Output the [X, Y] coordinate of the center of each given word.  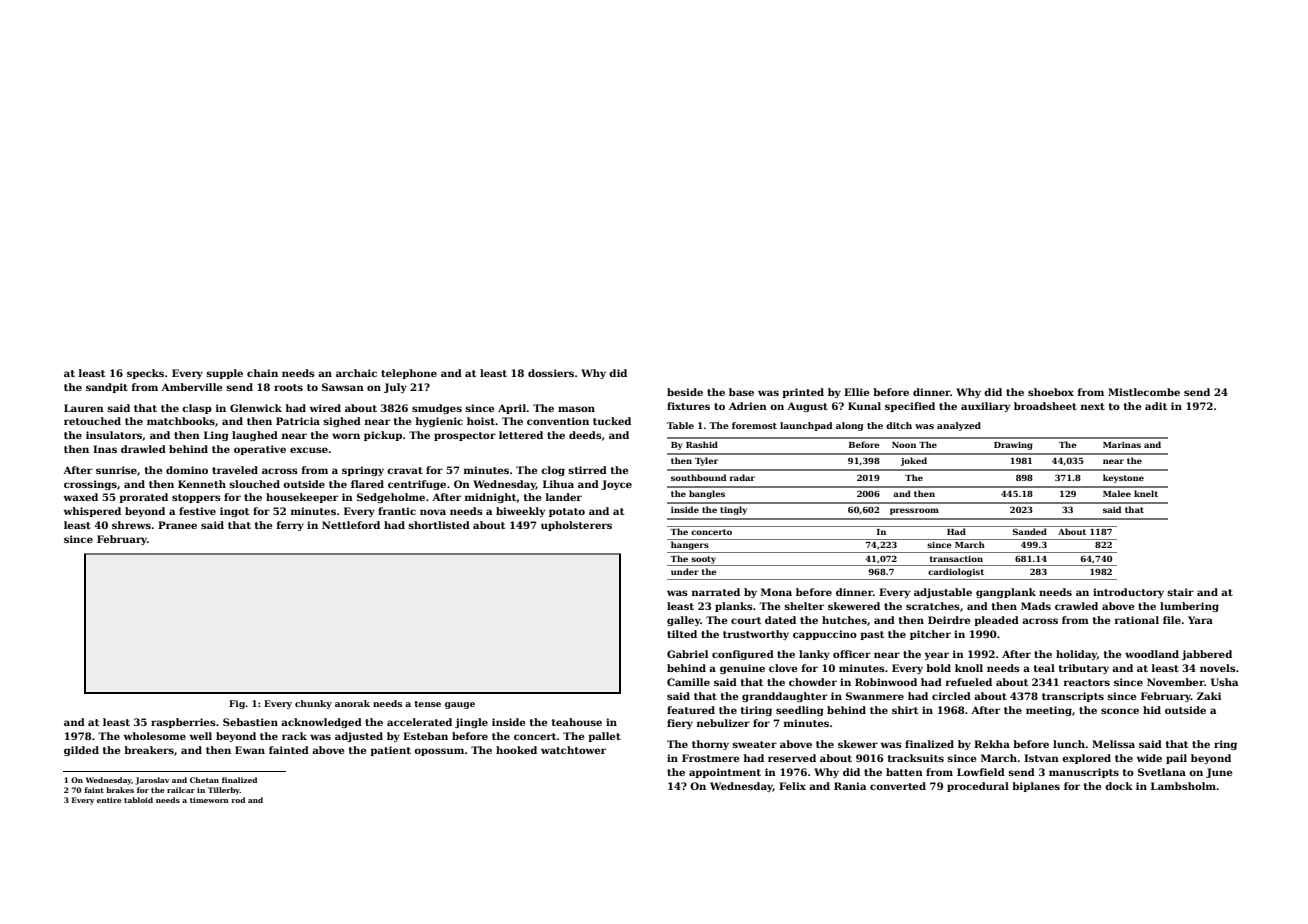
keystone [1123, 478]
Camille [688, 682]
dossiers [551, 373]
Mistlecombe [1144, 392]
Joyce [616, 485]
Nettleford [351, 525]
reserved [792, 758]
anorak [352, 703]
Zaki [1209, 696]
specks [145, 374]
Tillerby [224, 791]
